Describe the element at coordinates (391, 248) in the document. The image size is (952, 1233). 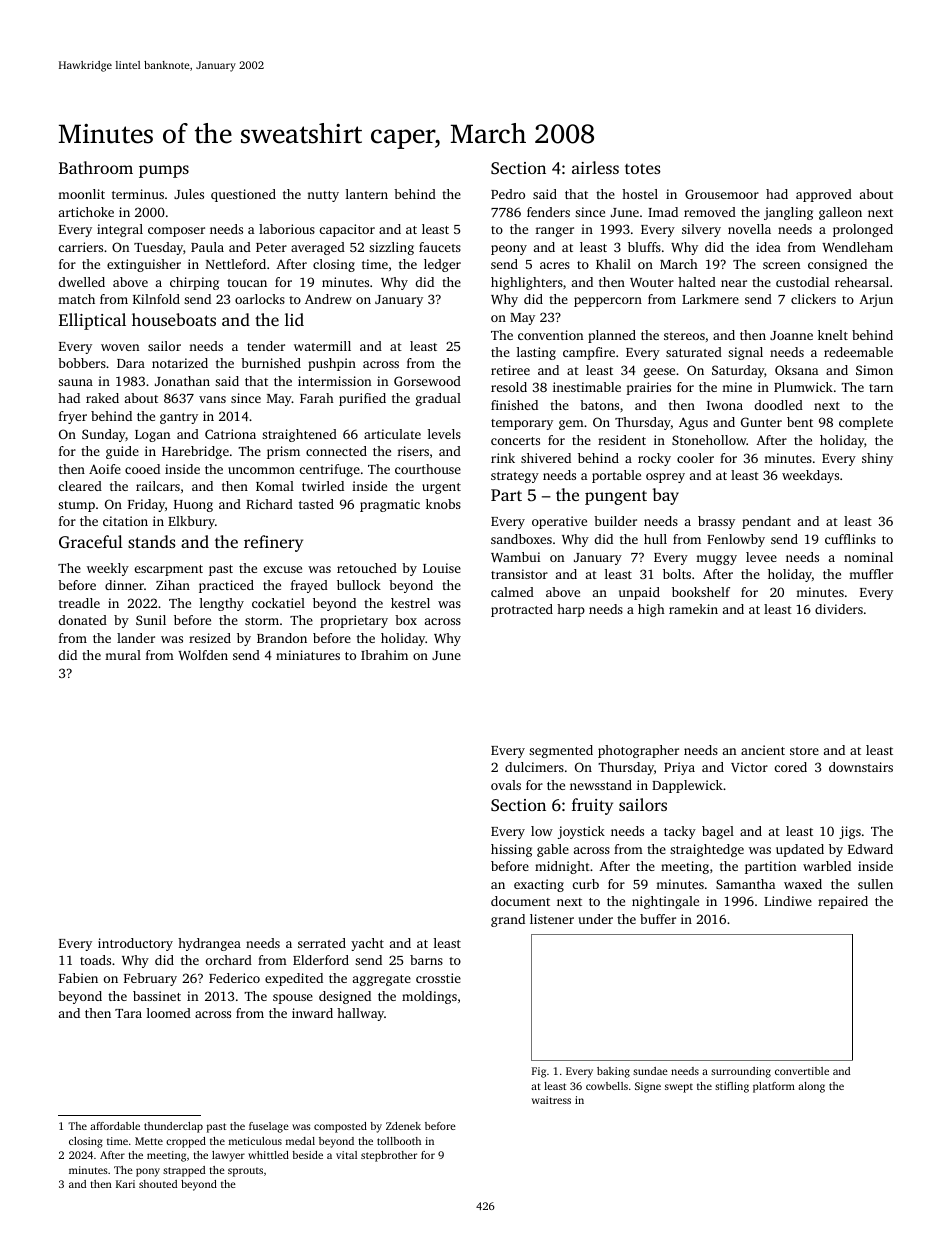
I see `sizzling` at that location.
